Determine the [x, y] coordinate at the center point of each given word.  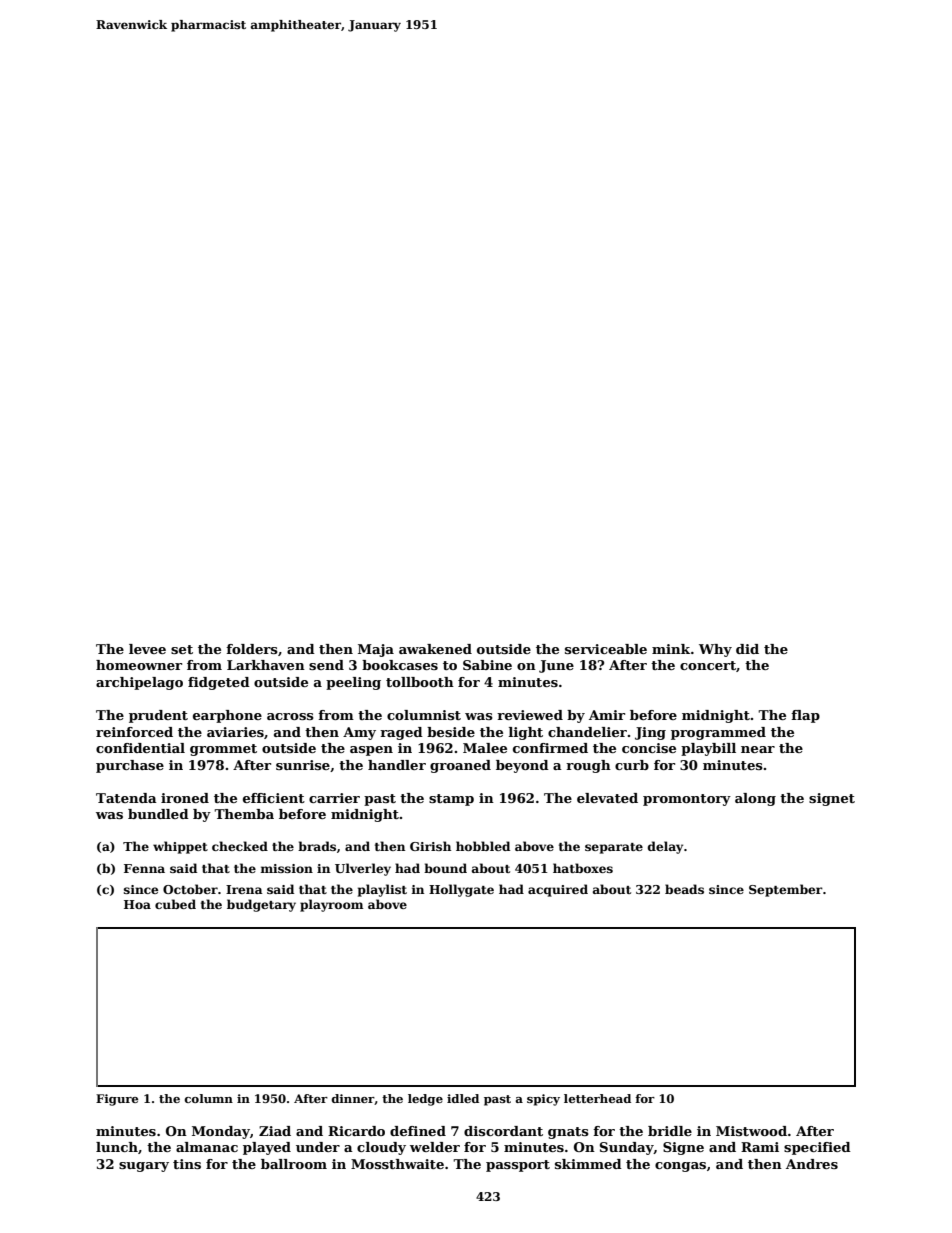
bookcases [400, 665]
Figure [117, 1100]
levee [147, 649]
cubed [175, 904]
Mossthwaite [397, 1164]
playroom [332, 905]
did [747, 649]
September [786, 890]
